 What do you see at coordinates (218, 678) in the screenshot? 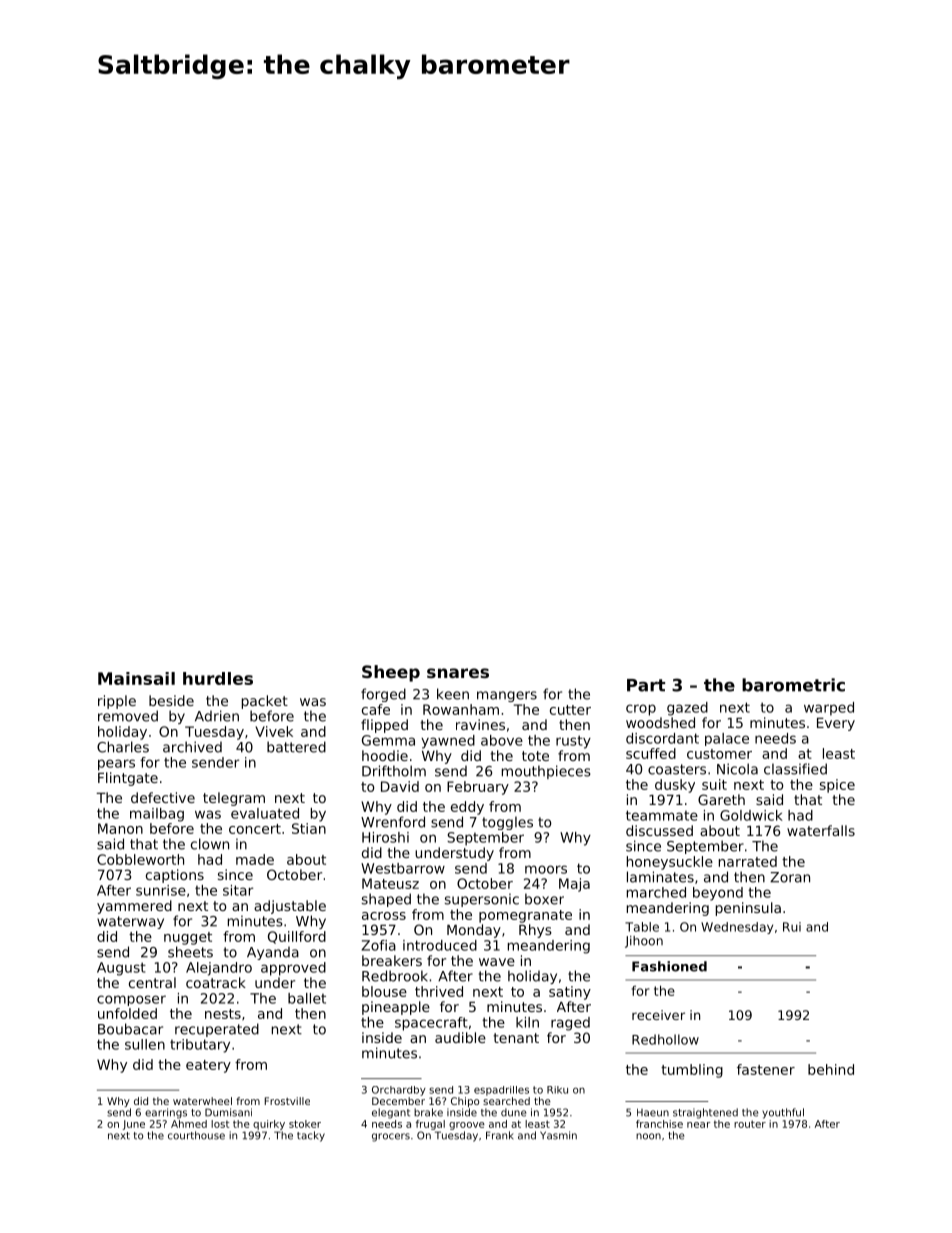
I see `hurdles` at bounding box center [218, 678].
